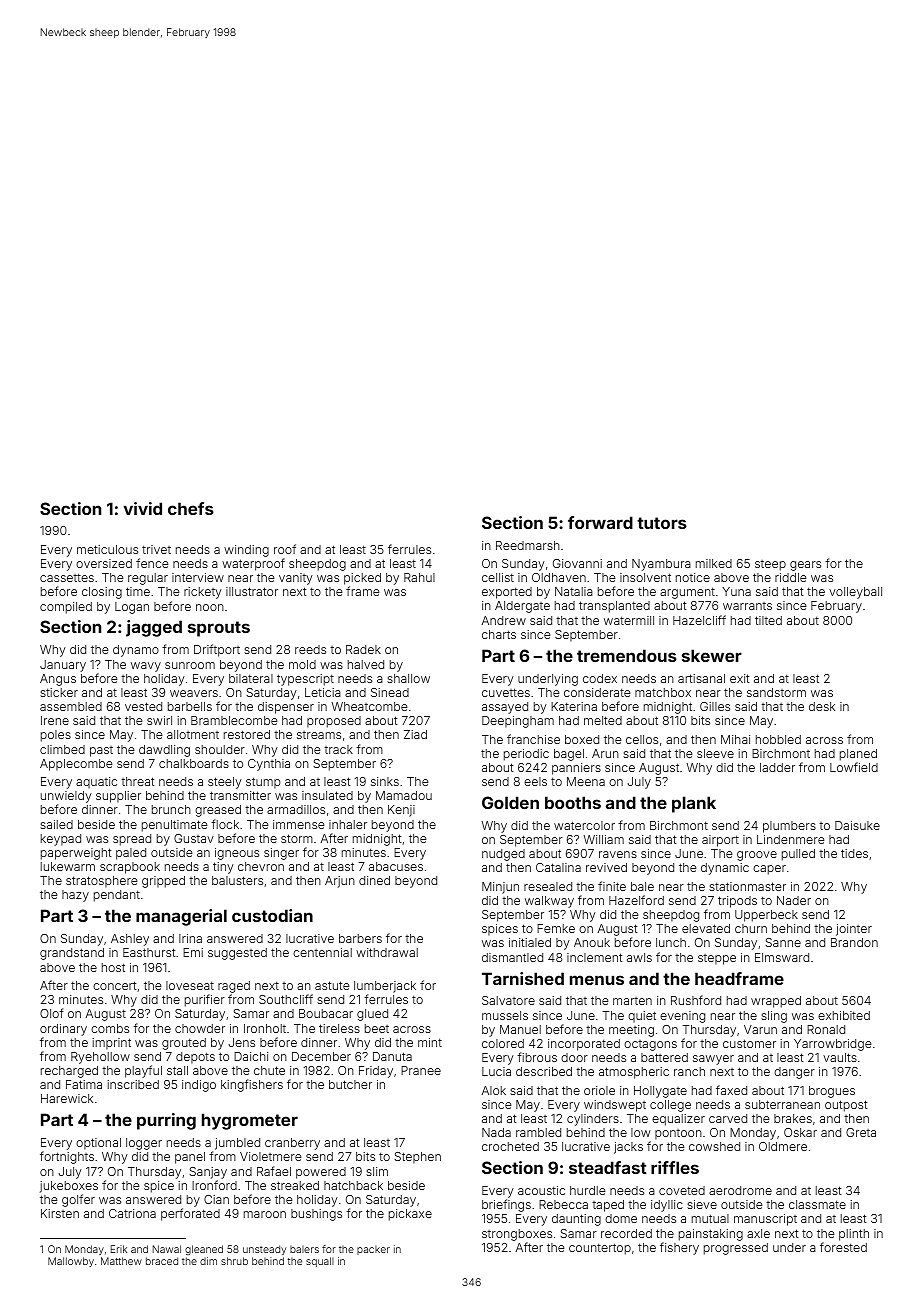  Describe the element at coordinates (822, 706) in the document. I see `desk` at that location.
